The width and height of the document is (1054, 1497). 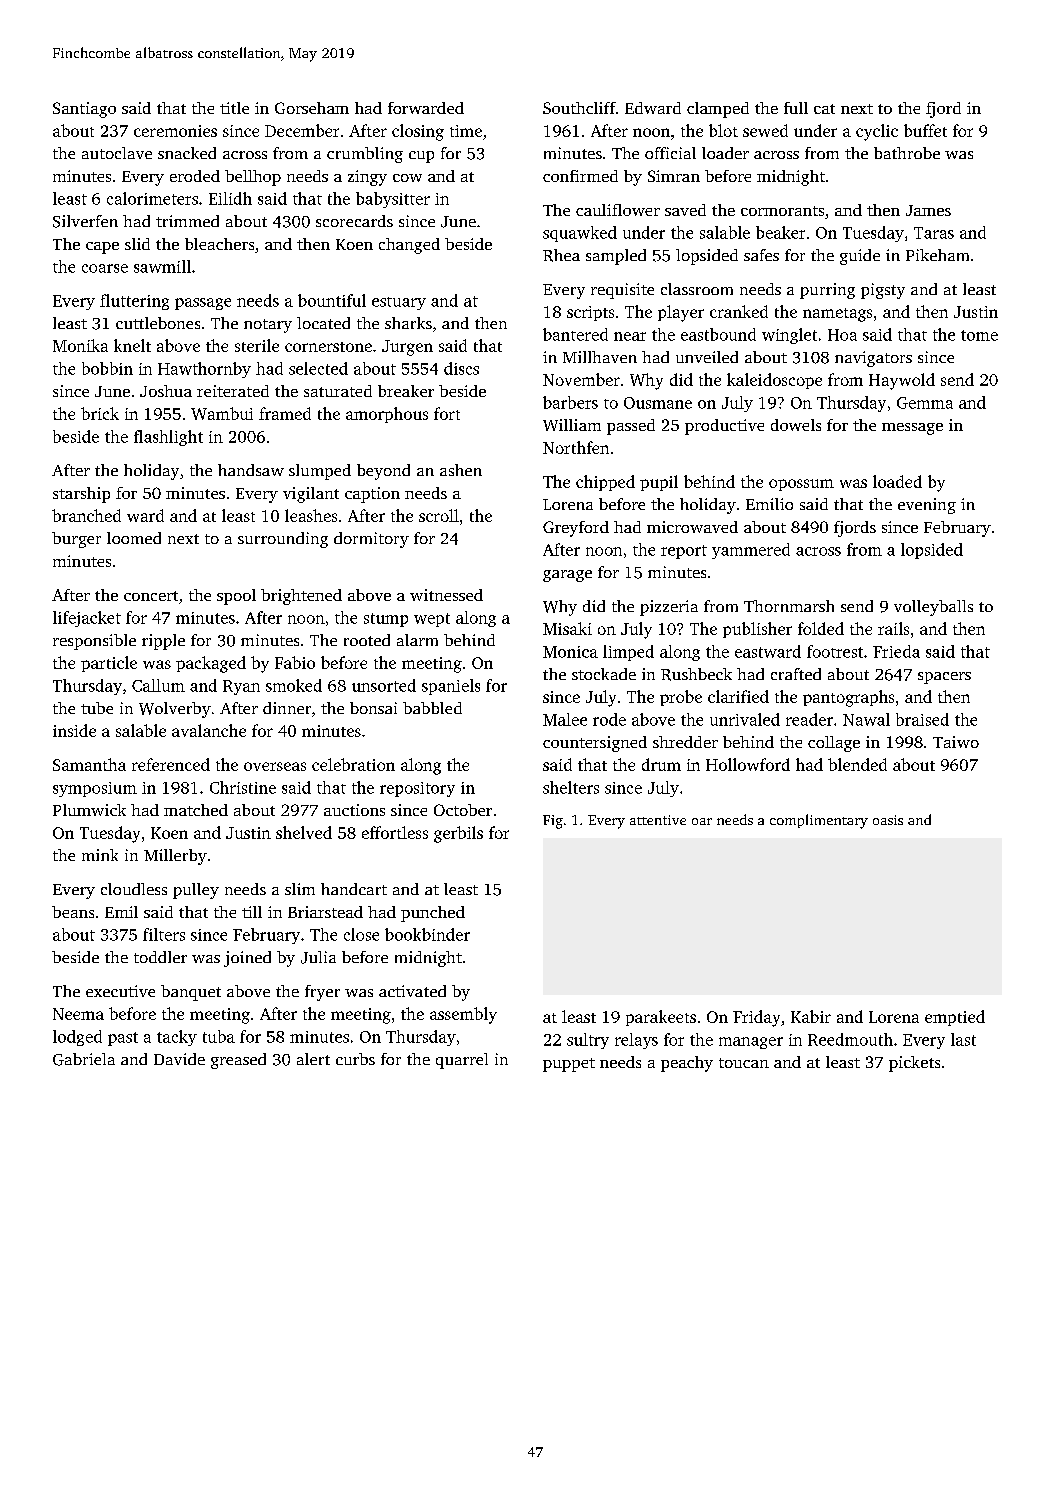 I want to click on title, so click(x=234, y=108).
